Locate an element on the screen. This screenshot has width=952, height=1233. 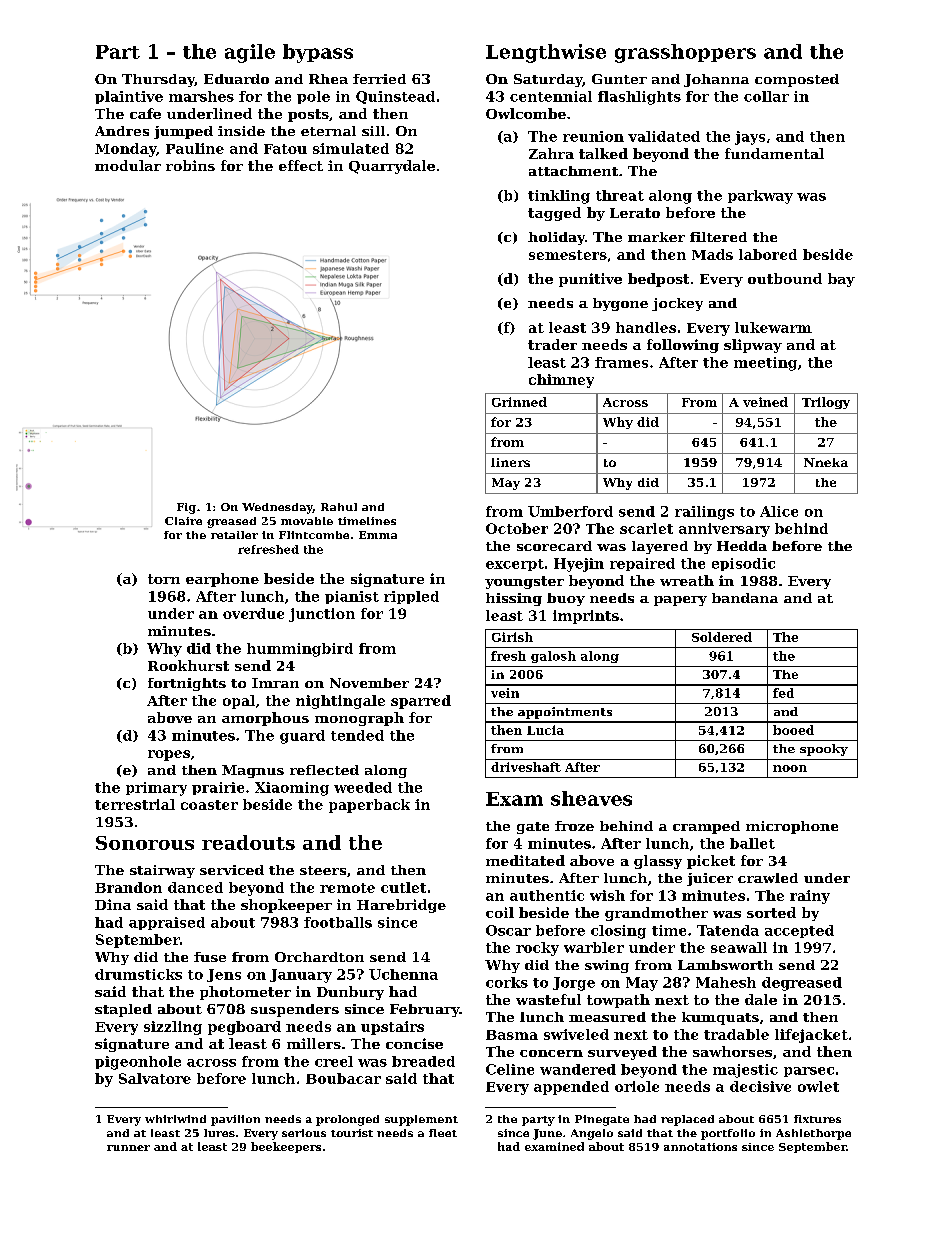
jockey is located at coordinates (677, 304).
